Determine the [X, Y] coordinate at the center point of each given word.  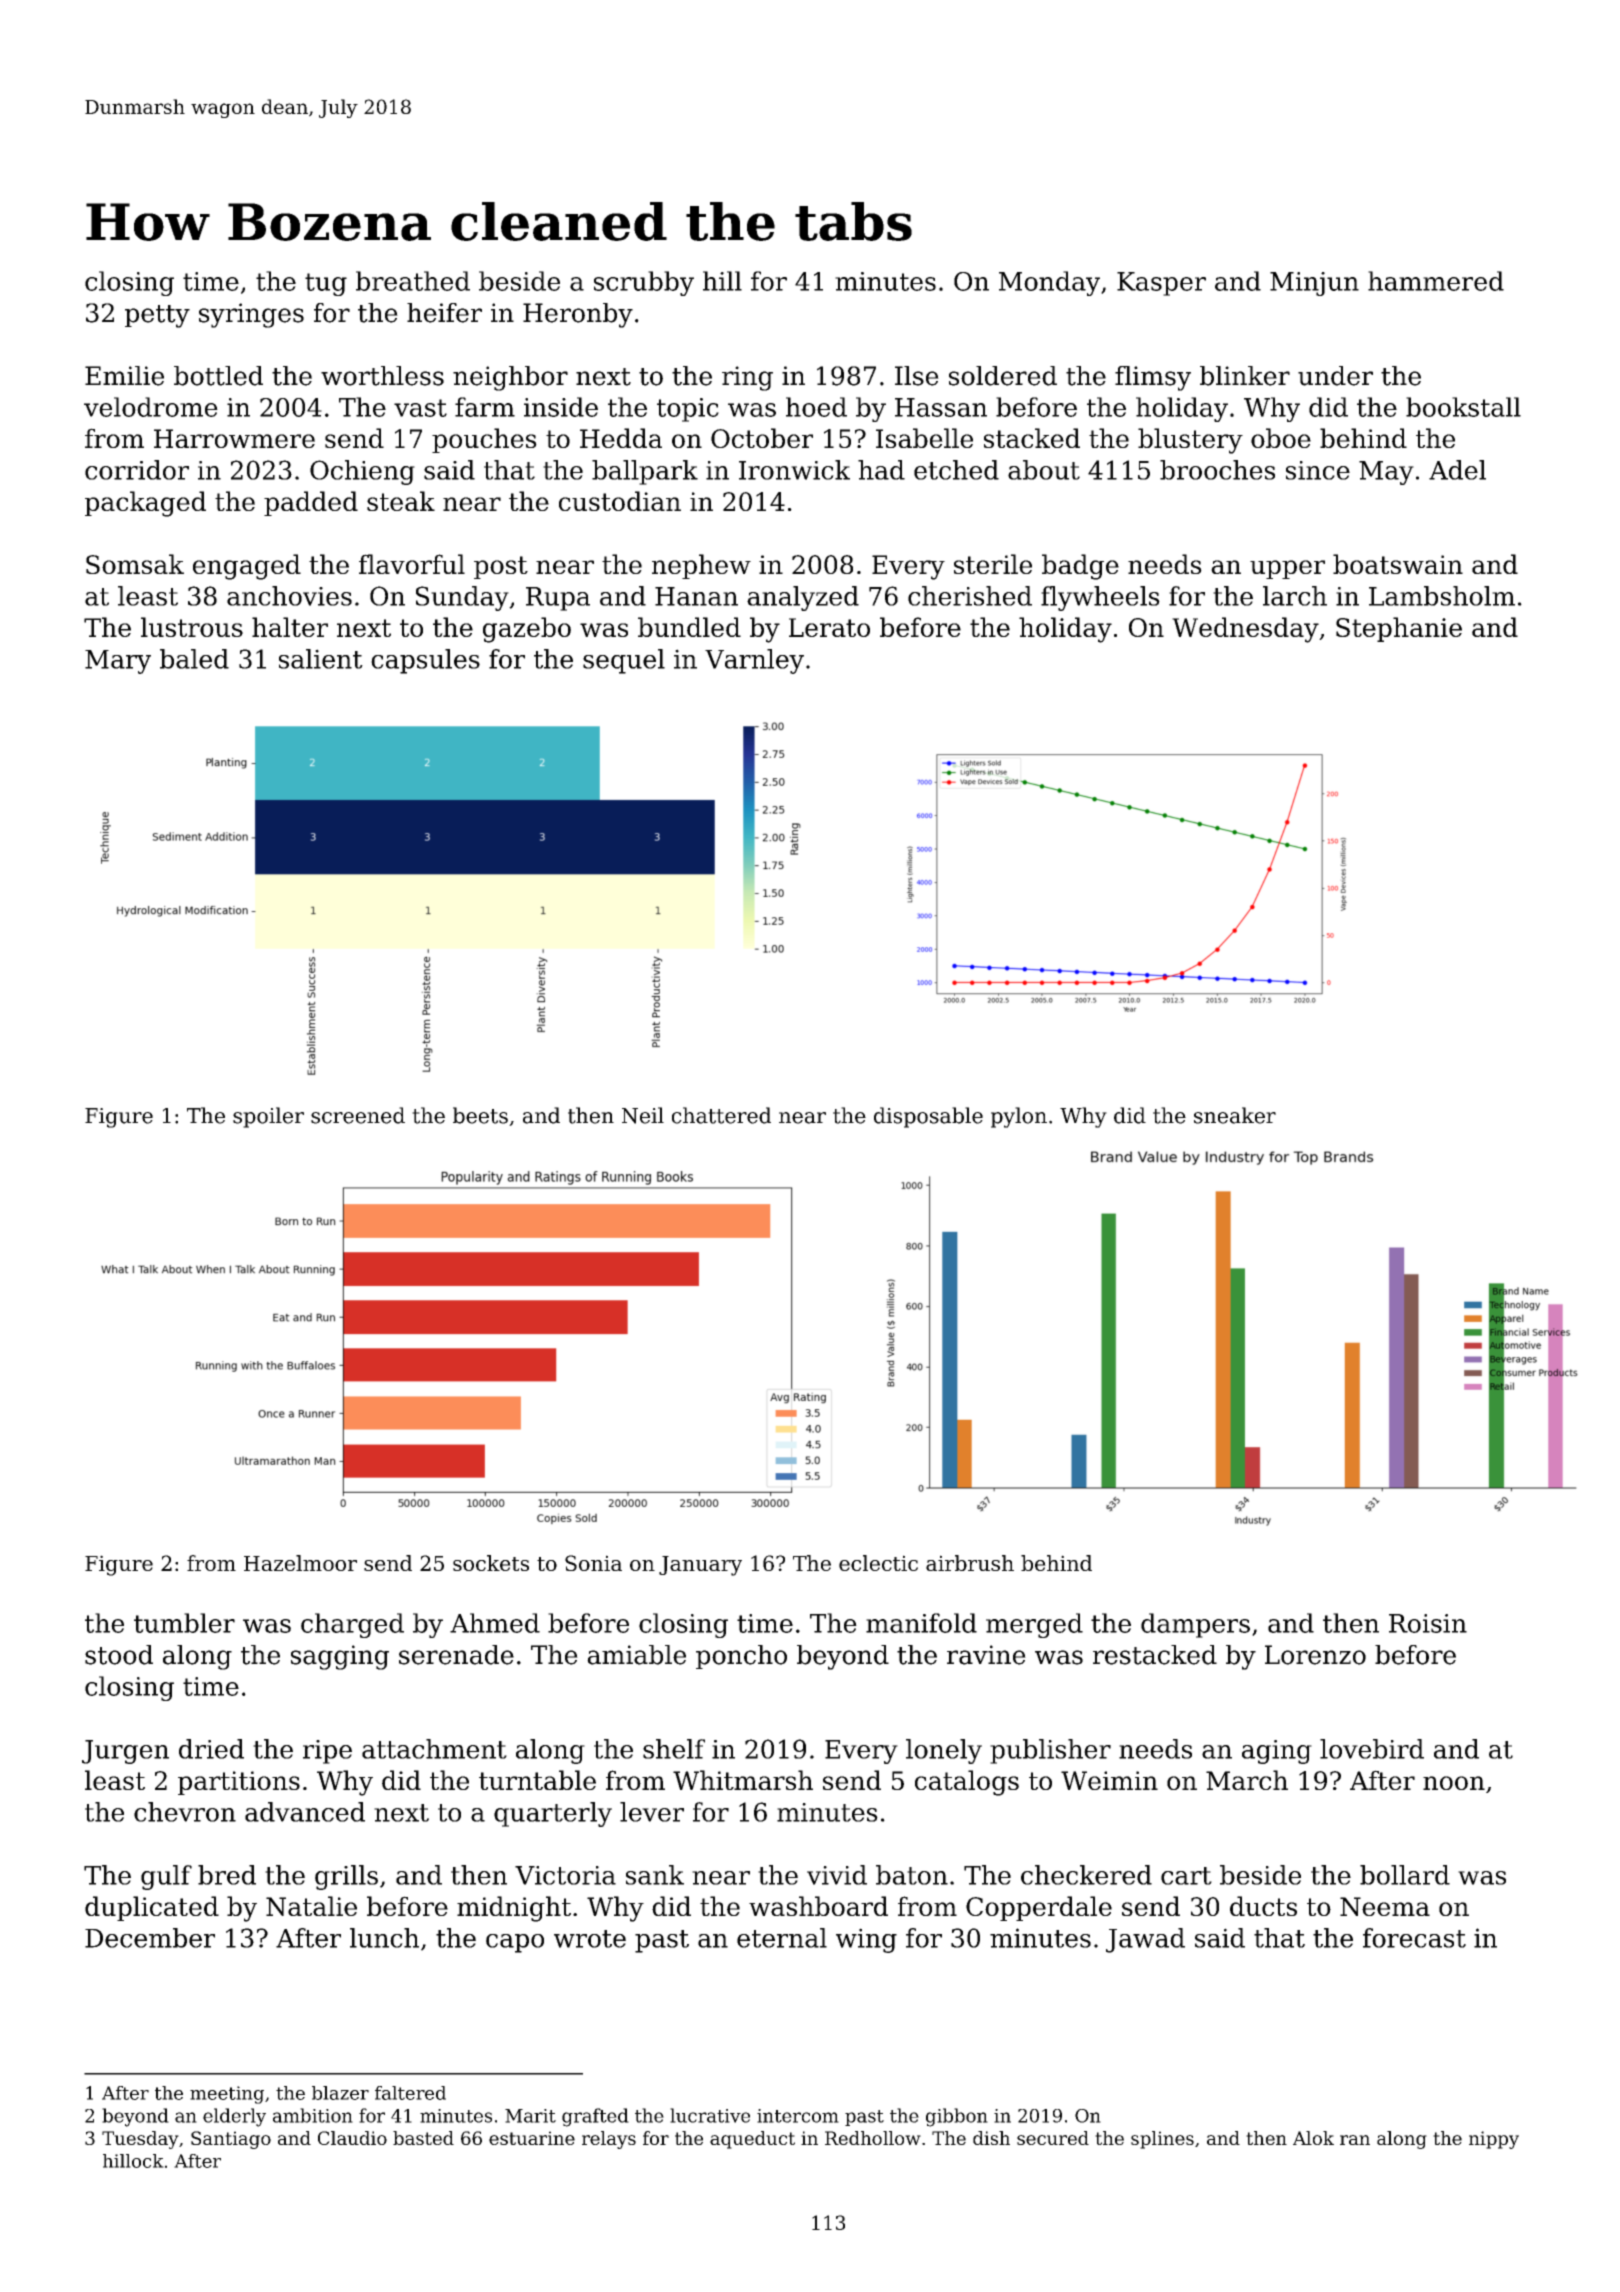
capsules [425, 661]
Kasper [1161, 284]
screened [358, 1115]
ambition [313, 2115]
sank [655, 1875]
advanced [305, 1812]
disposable [928, 1117]
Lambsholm [1442, 596]
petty [157, 316]
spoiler [268, 1117]
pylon [1019, 1117]
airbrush [970, 1563]
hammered [1436, 281]
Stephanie [1399, 629]
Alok [1313, 2138]
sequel [624, 661]
